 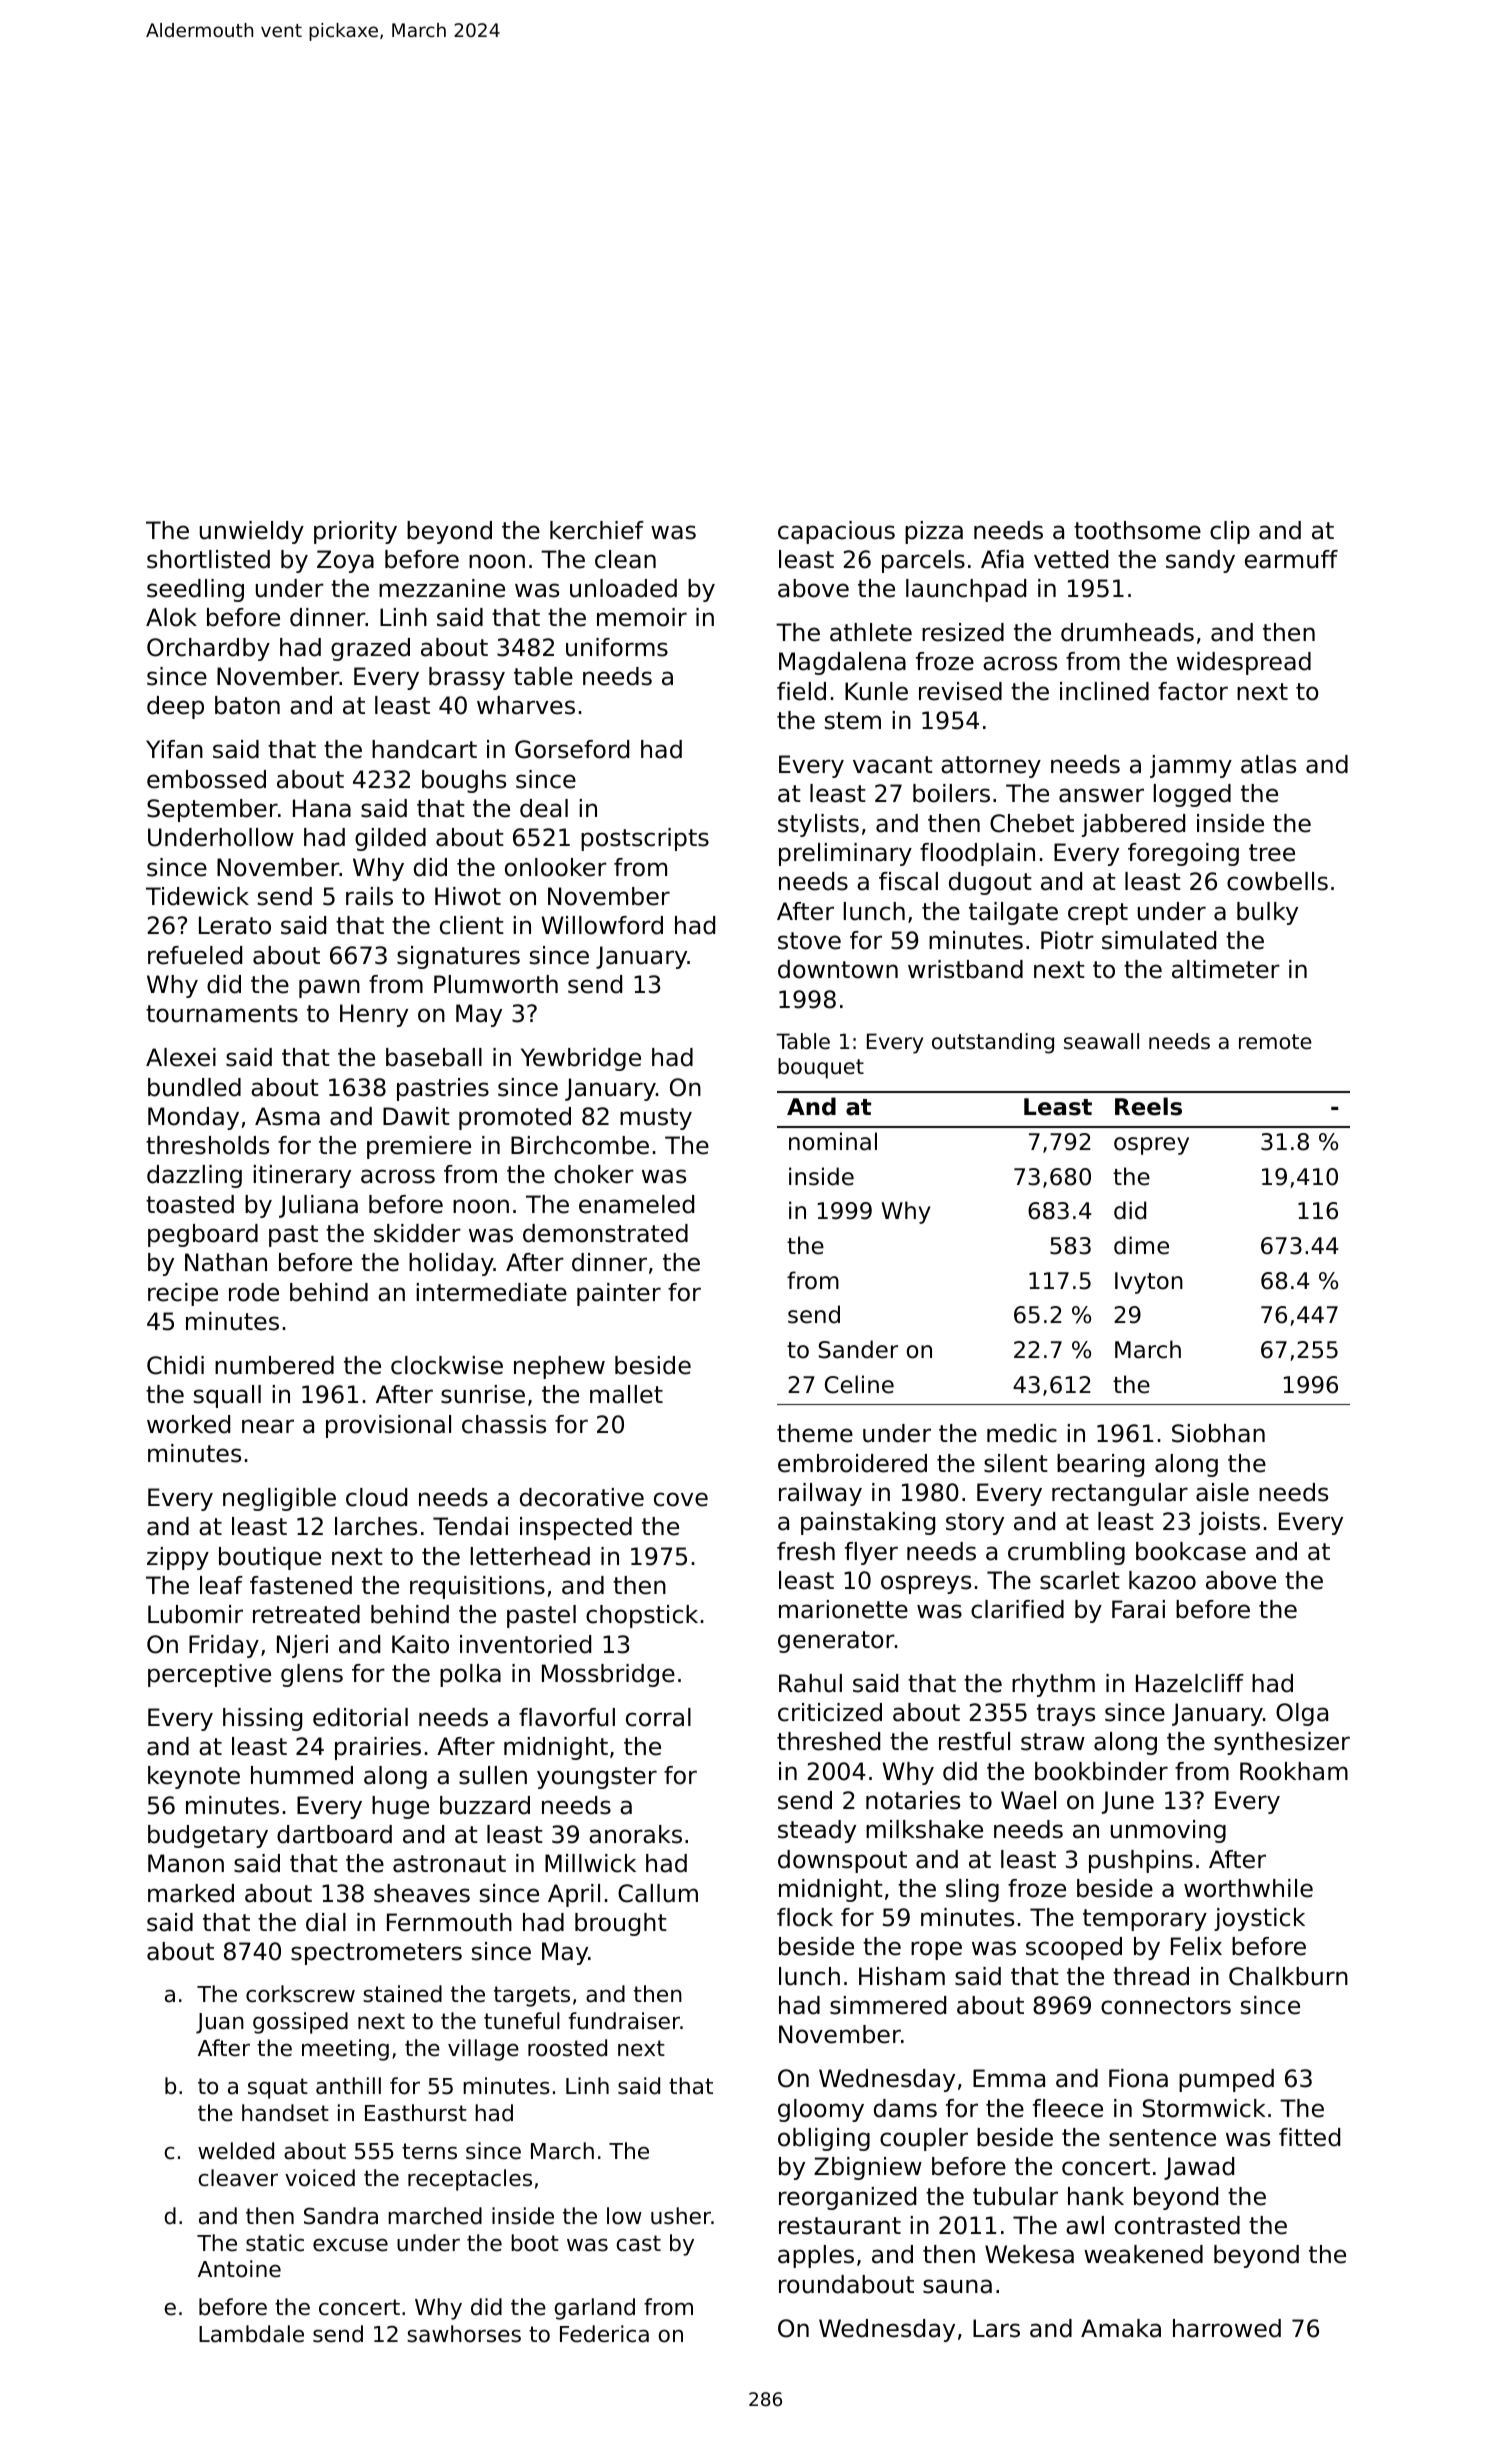 I want to click on itinerary, so click(x=302, y=1176).
